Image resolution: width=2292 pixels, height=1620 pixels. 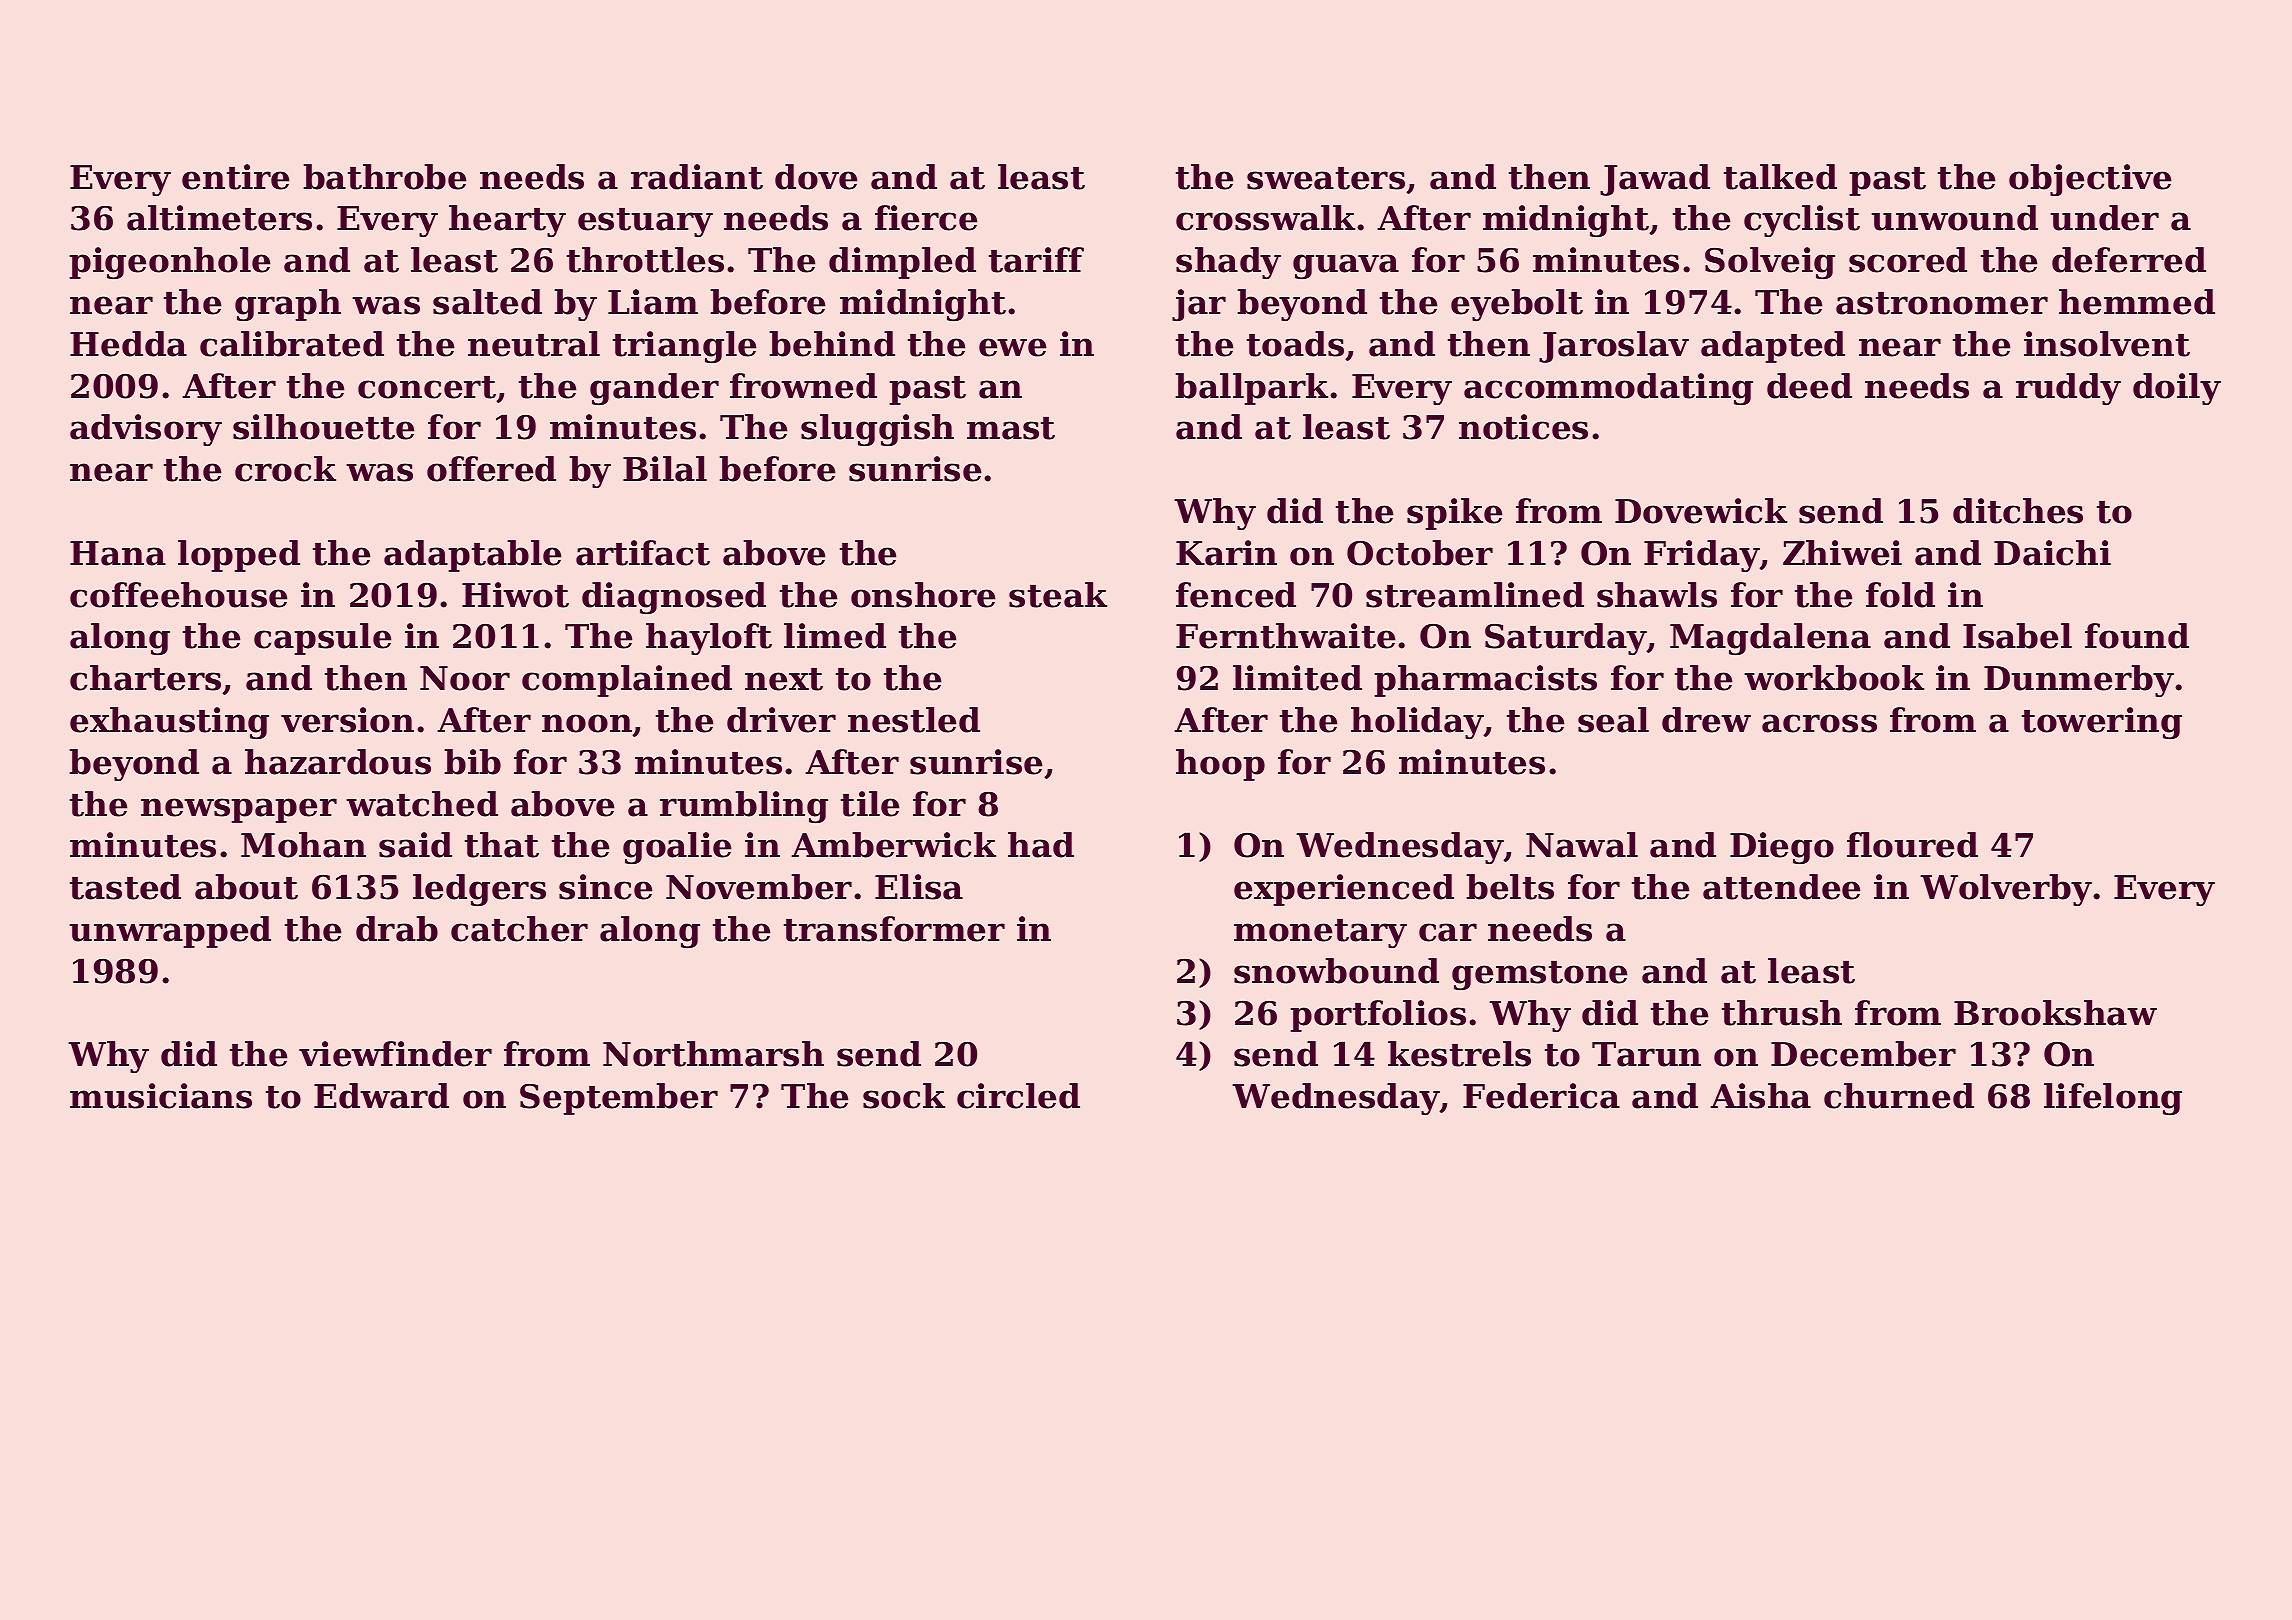 What do you see at coordinates (2102, 723) in the page?
I see `towering` at bounding box center [2102, 723].
